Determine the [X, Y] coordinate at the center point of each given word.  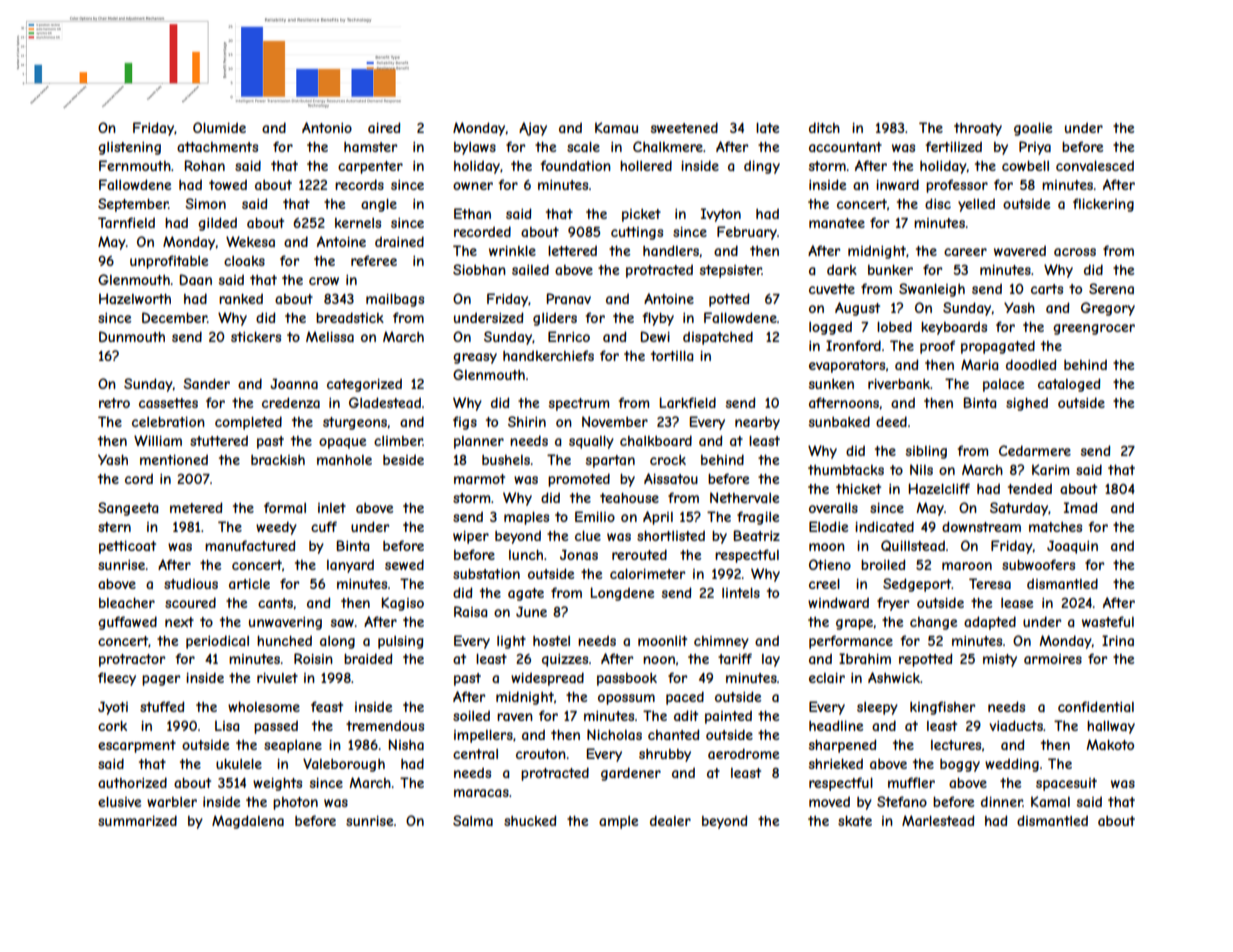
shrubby [665, 755]
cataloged [1069, 385]
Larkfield [687, 402]
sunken [831, 384]
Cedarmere [1035, 450]
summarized [137, 820]
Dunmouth [132, 336]
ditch [824, 127]
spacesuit [1066, 784]
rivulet [277, 678]
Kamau [616, 127]
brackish [278, 460]
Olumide [219, 127]
